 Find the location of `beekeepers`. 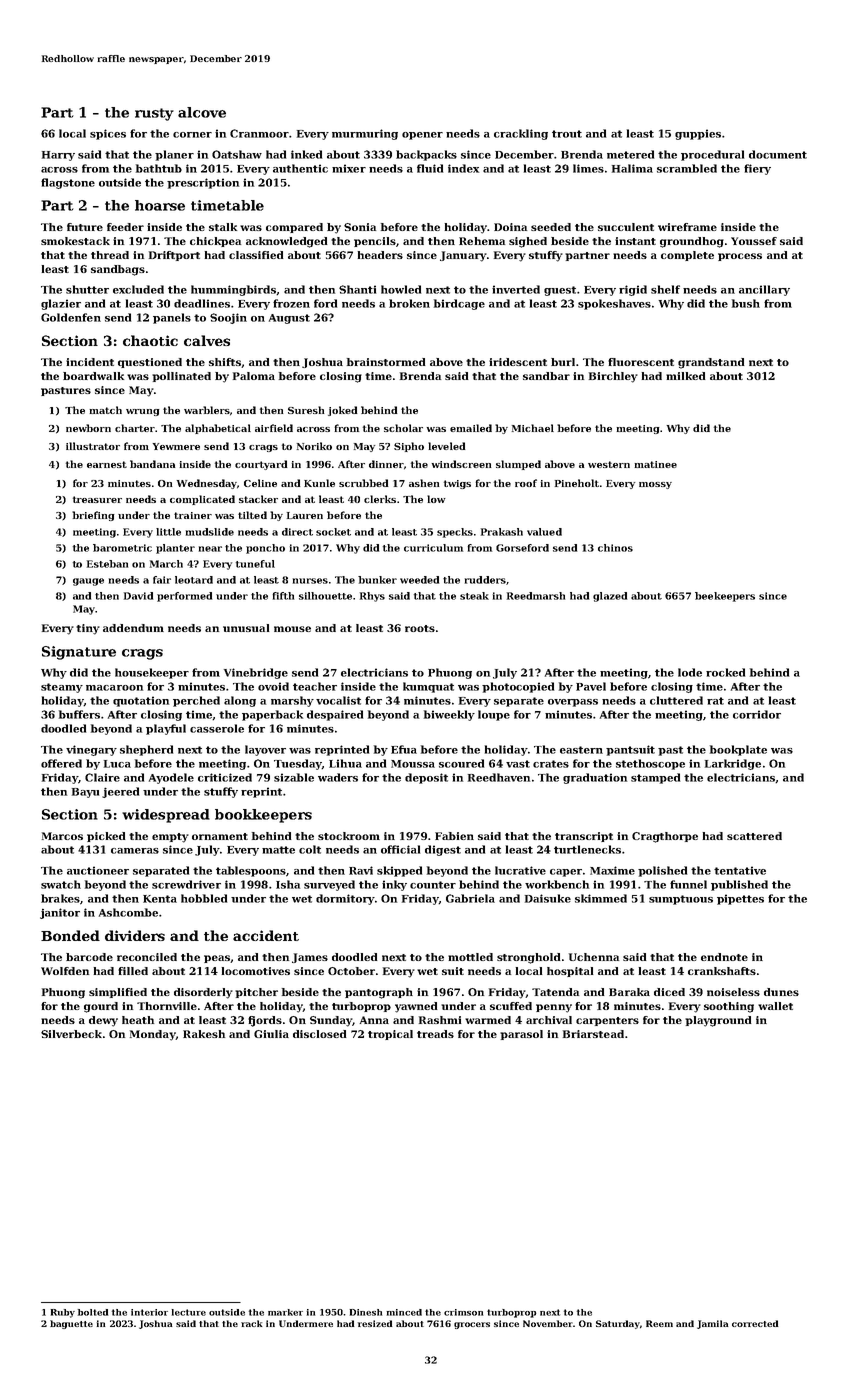

beekeepers is located at coordinates (725, 597).
